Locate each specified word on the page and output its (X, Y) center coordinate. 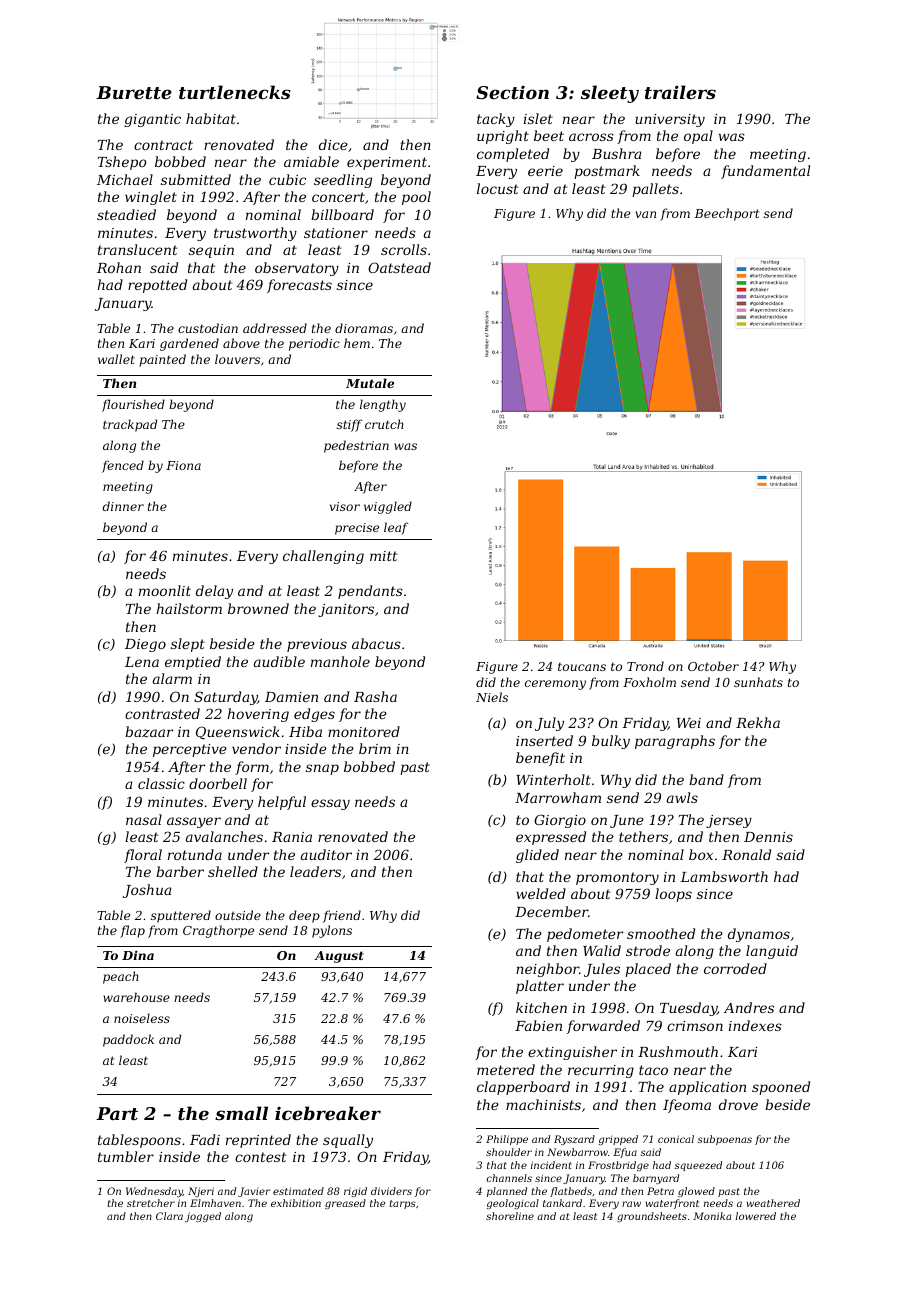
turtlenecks (235, 92)
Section (512, 92)
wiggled (388, 507)
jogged (203, 1217)
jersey (729, 821)
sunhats (758, 682)
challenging (323, 557)
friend (342, 916)
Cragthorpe (218, 931)
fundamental (765, 172)
